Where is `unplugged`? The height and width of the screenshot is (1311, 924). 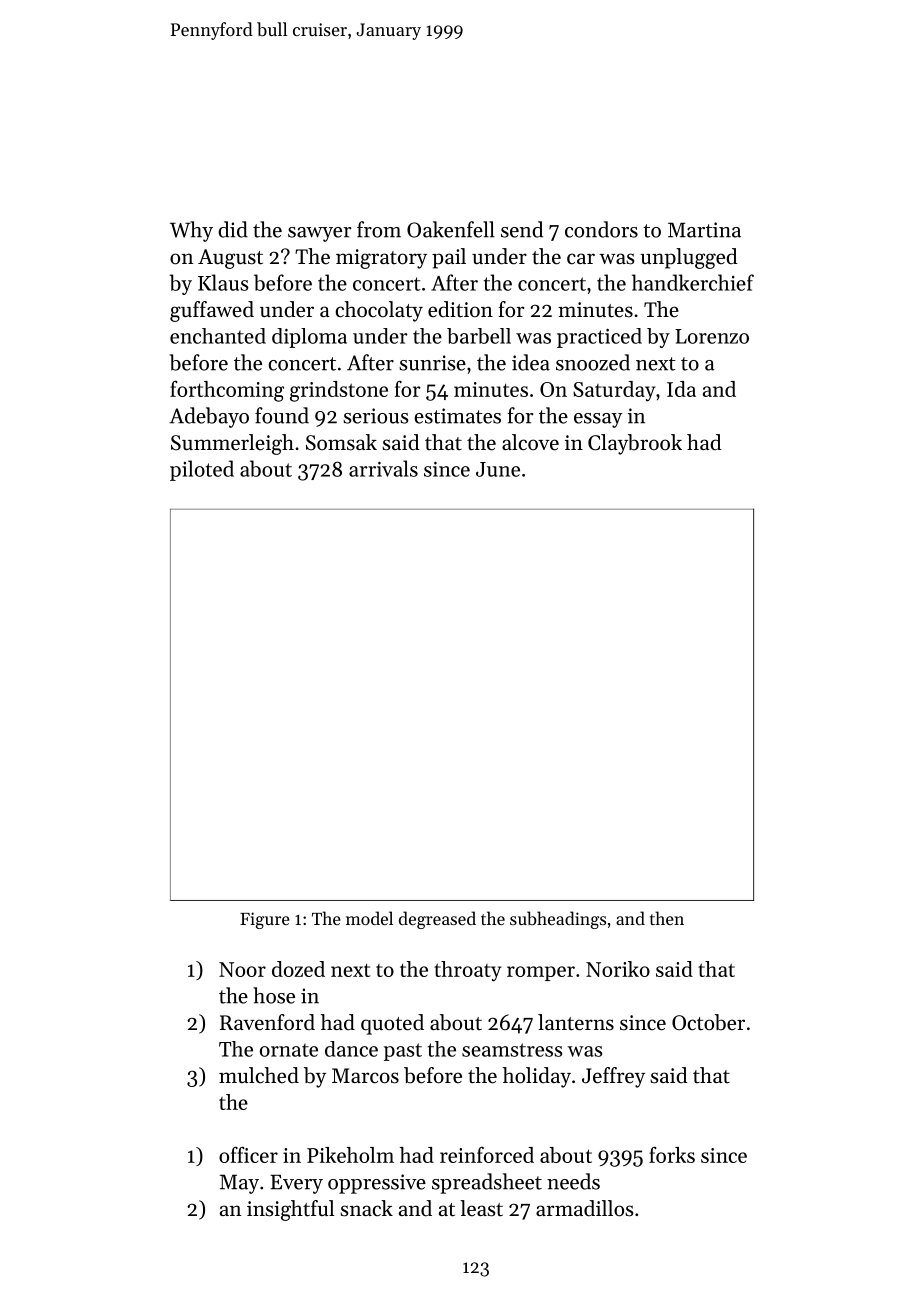 unplugged is located at coordinates (689, 258).
